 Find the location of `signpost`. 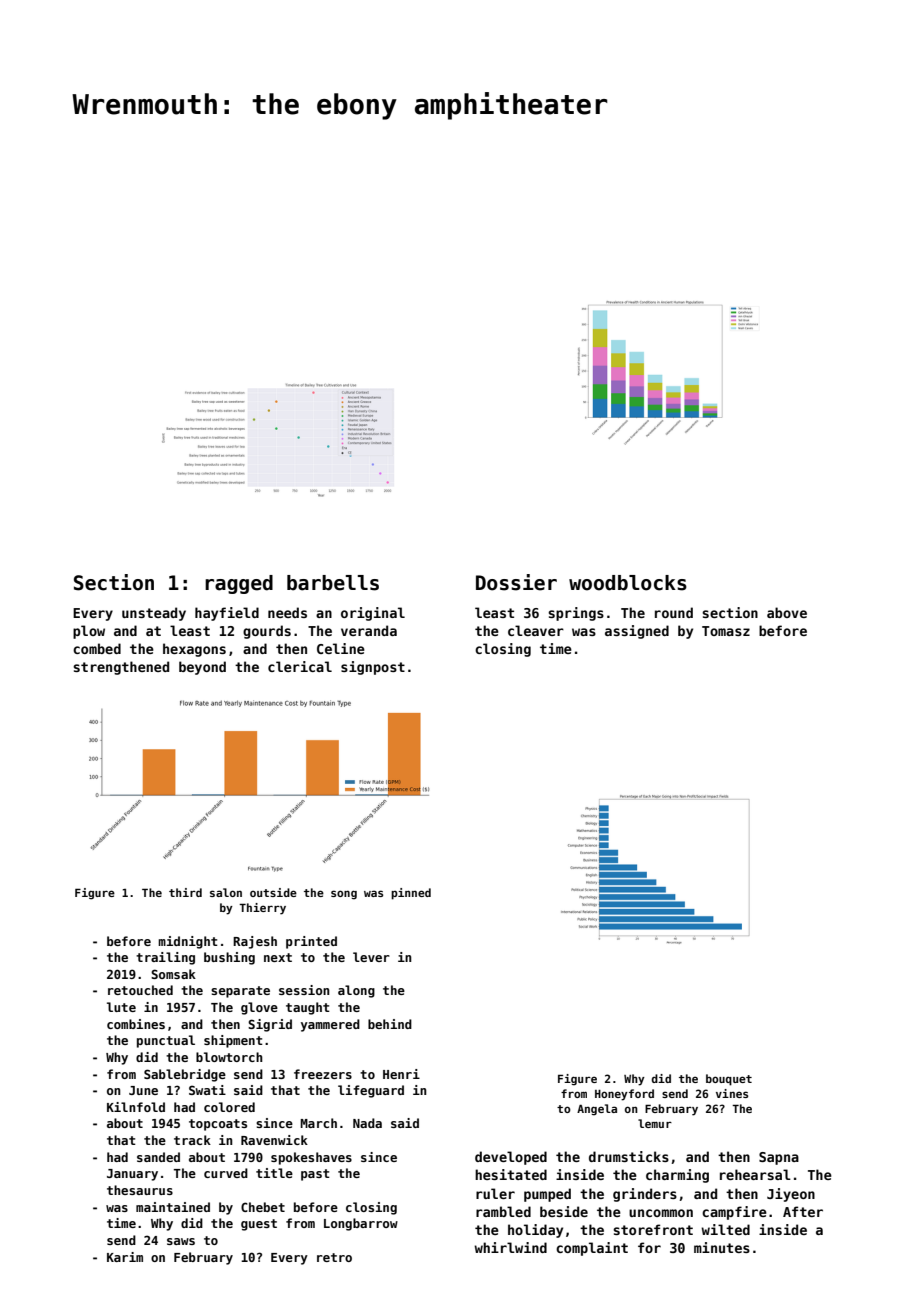

signpost is located at coordinates (373, 668).
